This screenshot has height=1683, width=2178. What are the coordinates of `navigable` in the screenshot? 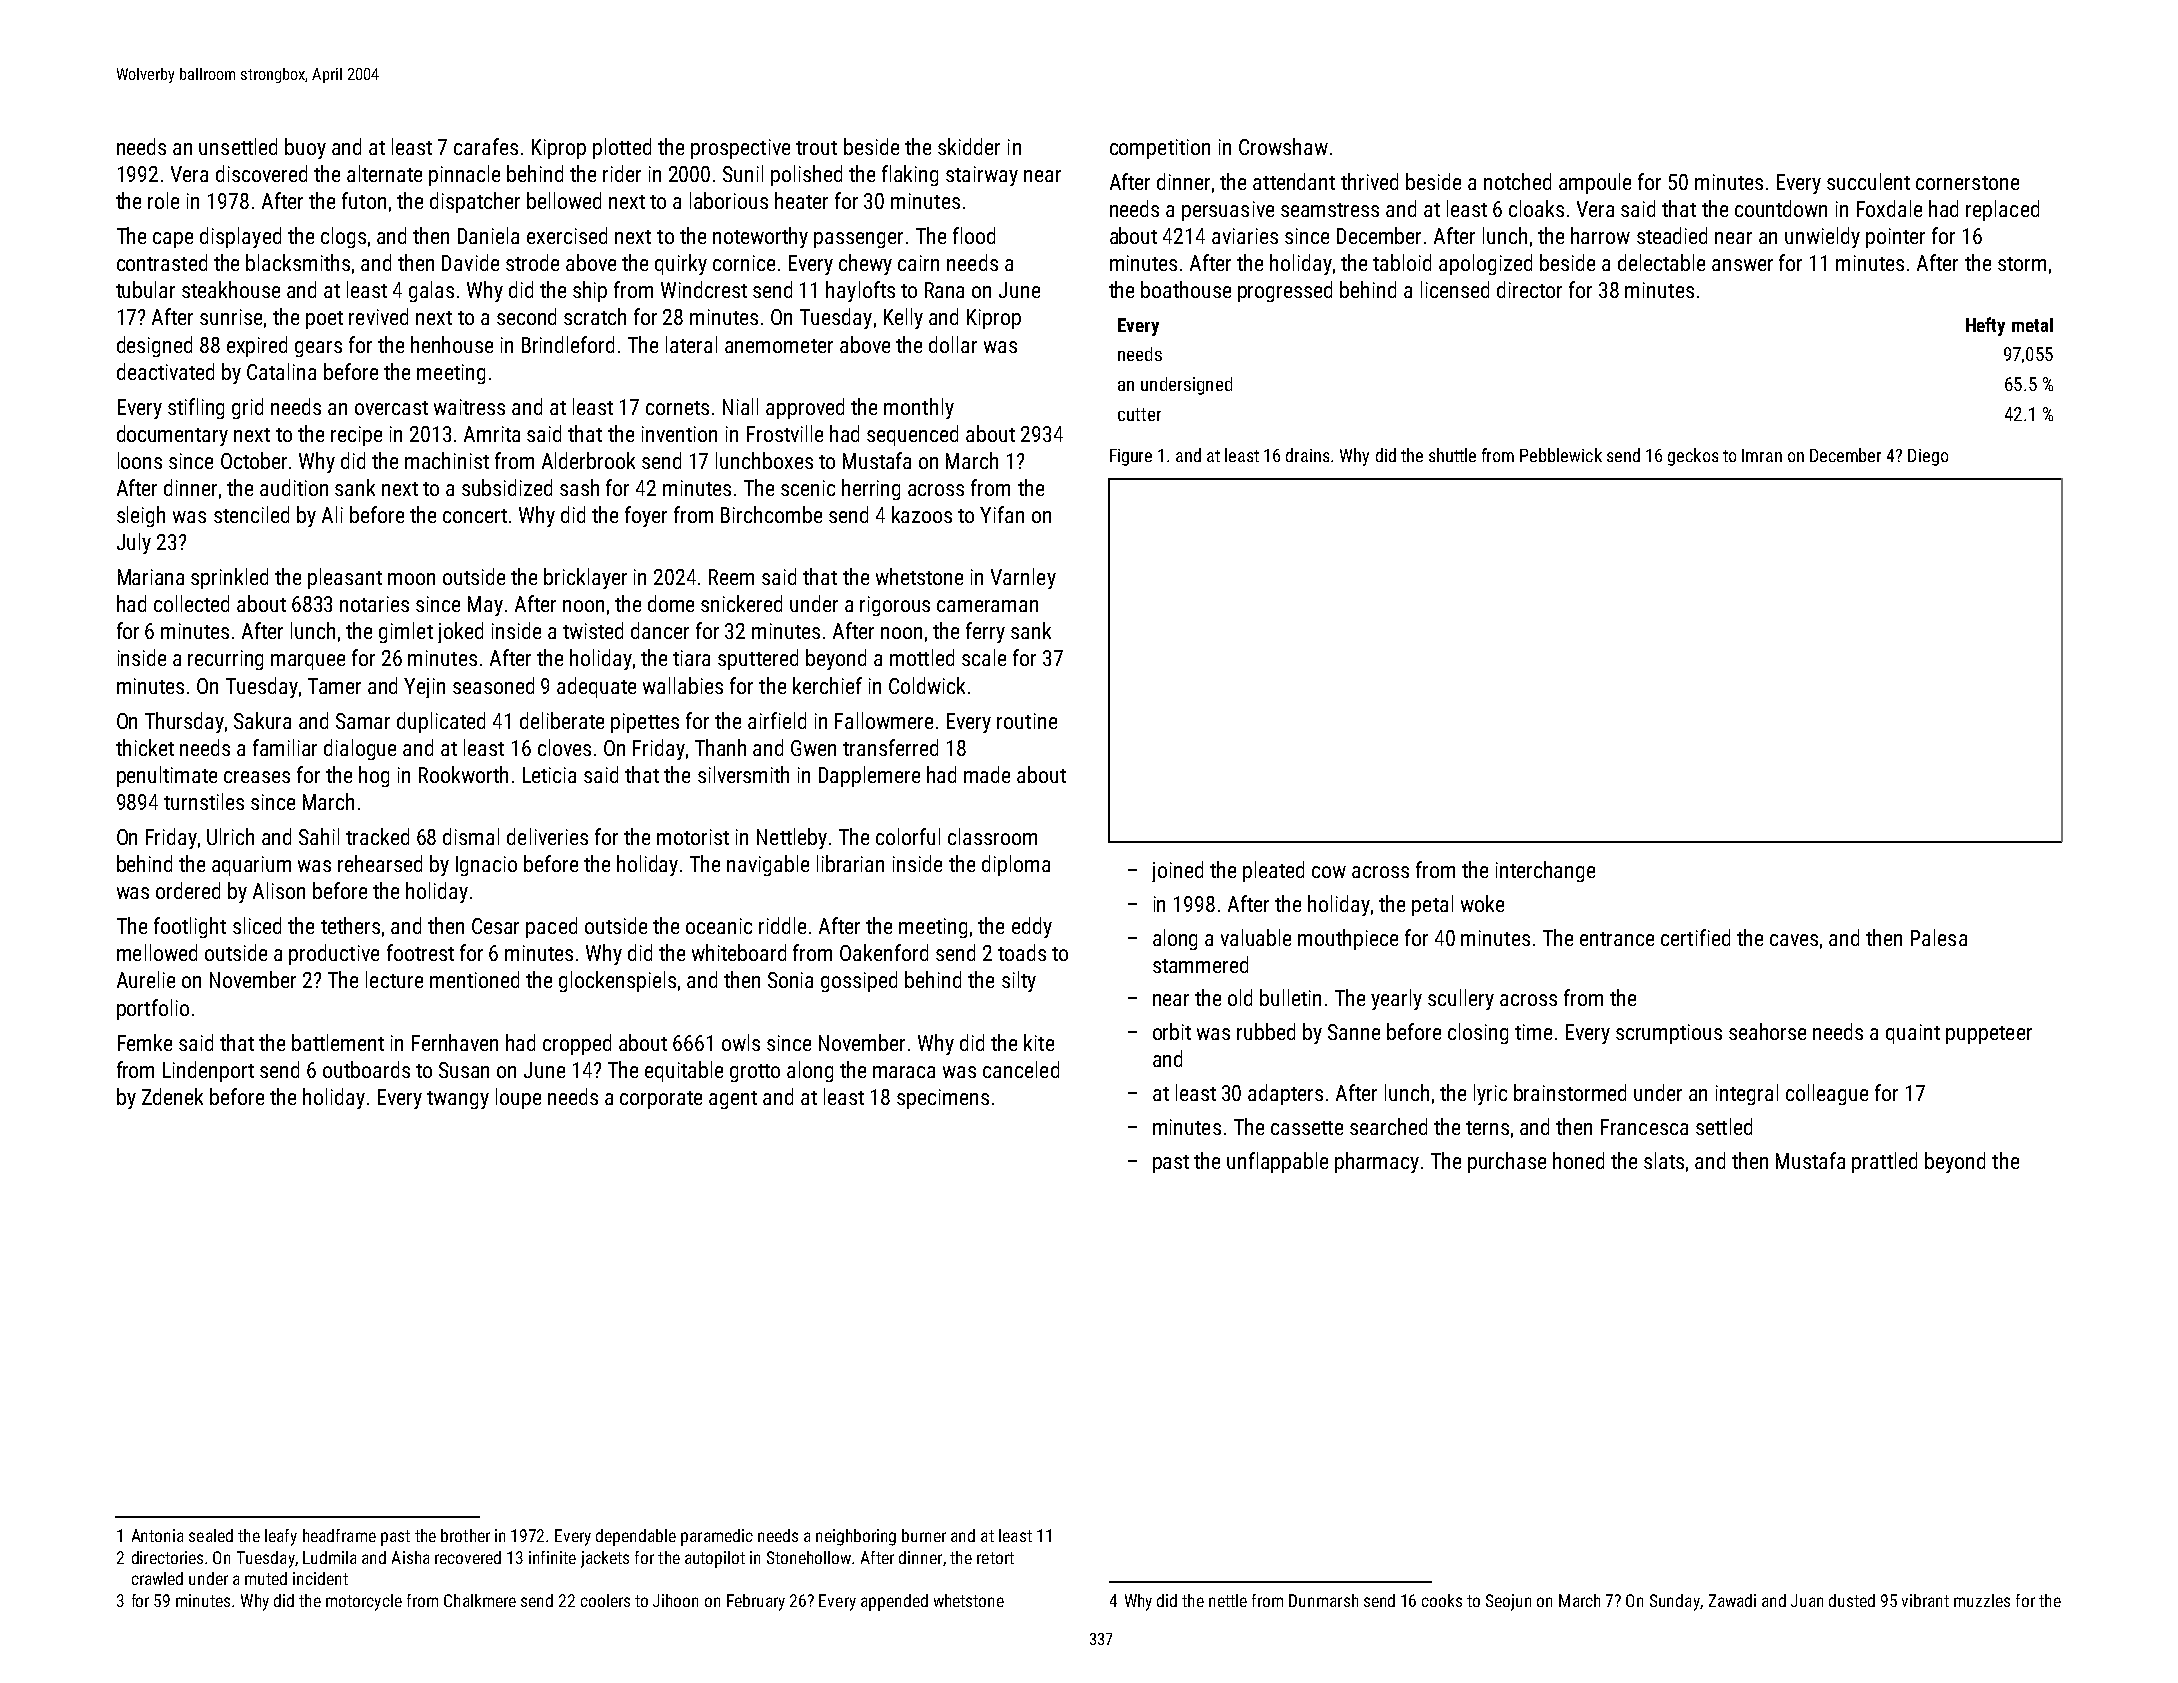 It's located at (768, 865).
